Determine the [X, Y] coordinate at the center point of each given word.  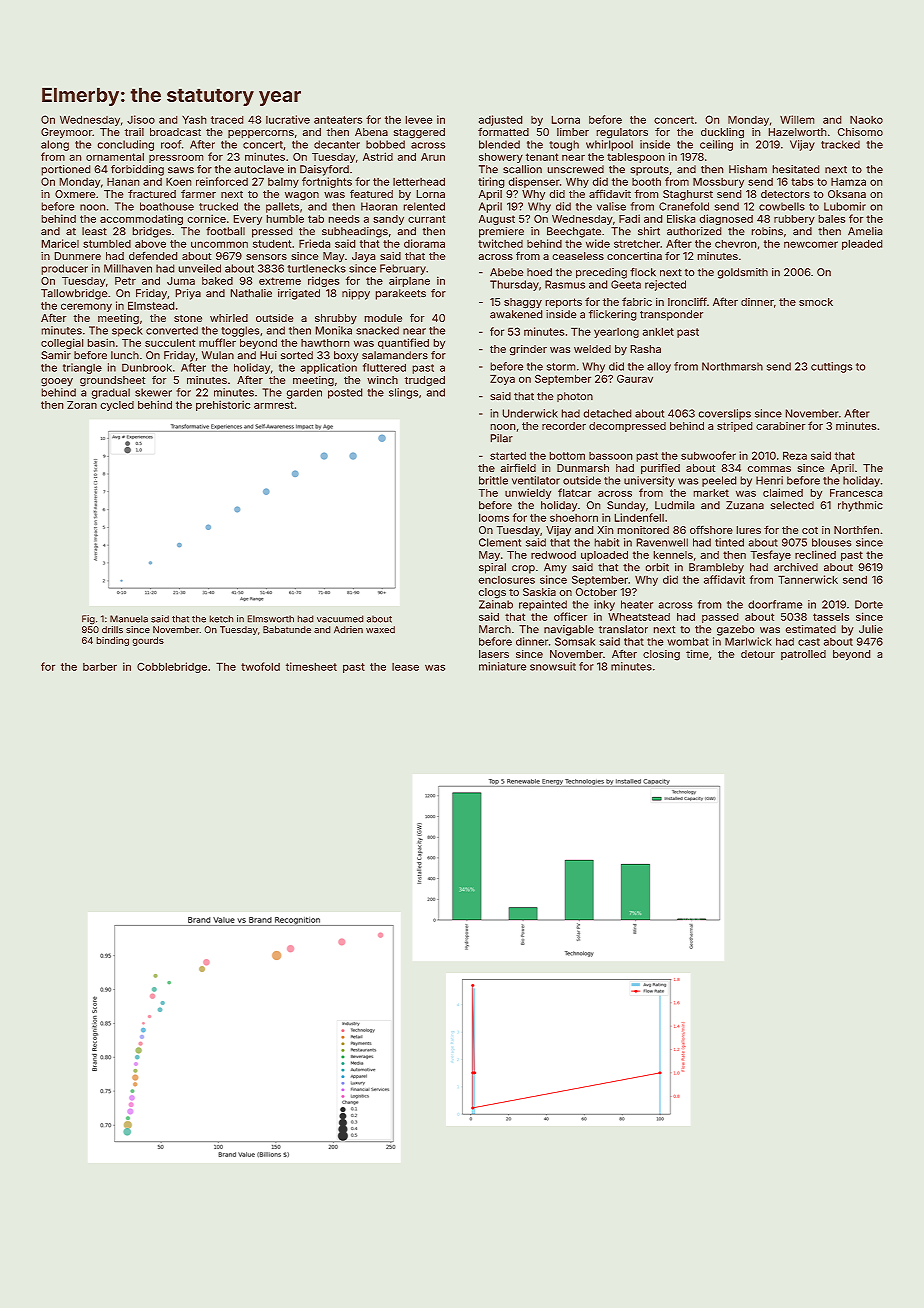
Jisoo [141, 119]
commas [769, 469]
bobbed [385, 144]
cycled [117, 406]
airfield [518, 467]
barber [100, 666]
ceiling [716, 145]
